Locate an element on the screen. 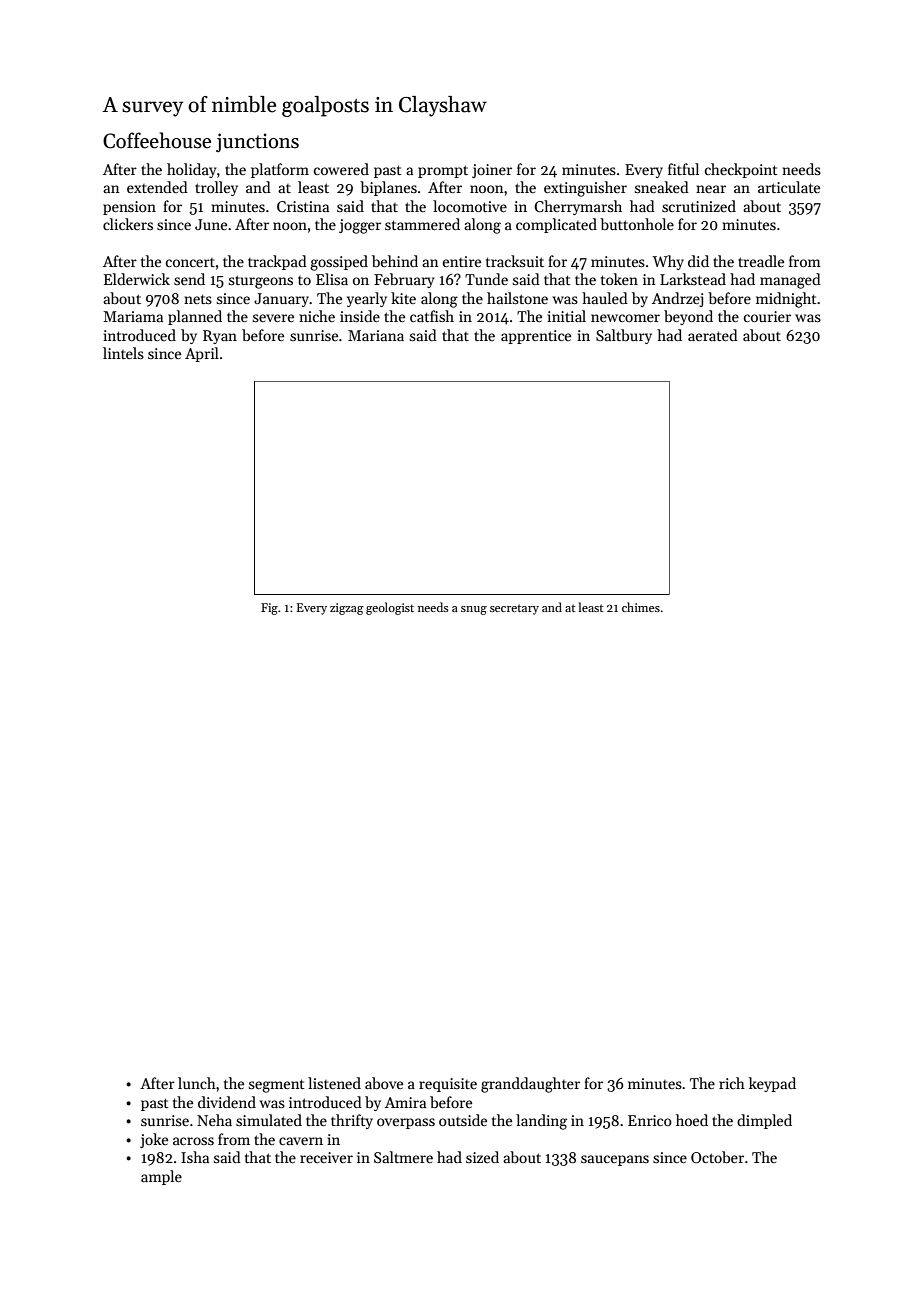 The image size is (924, 1308). zigzag is located at coordinates (347, 609).
